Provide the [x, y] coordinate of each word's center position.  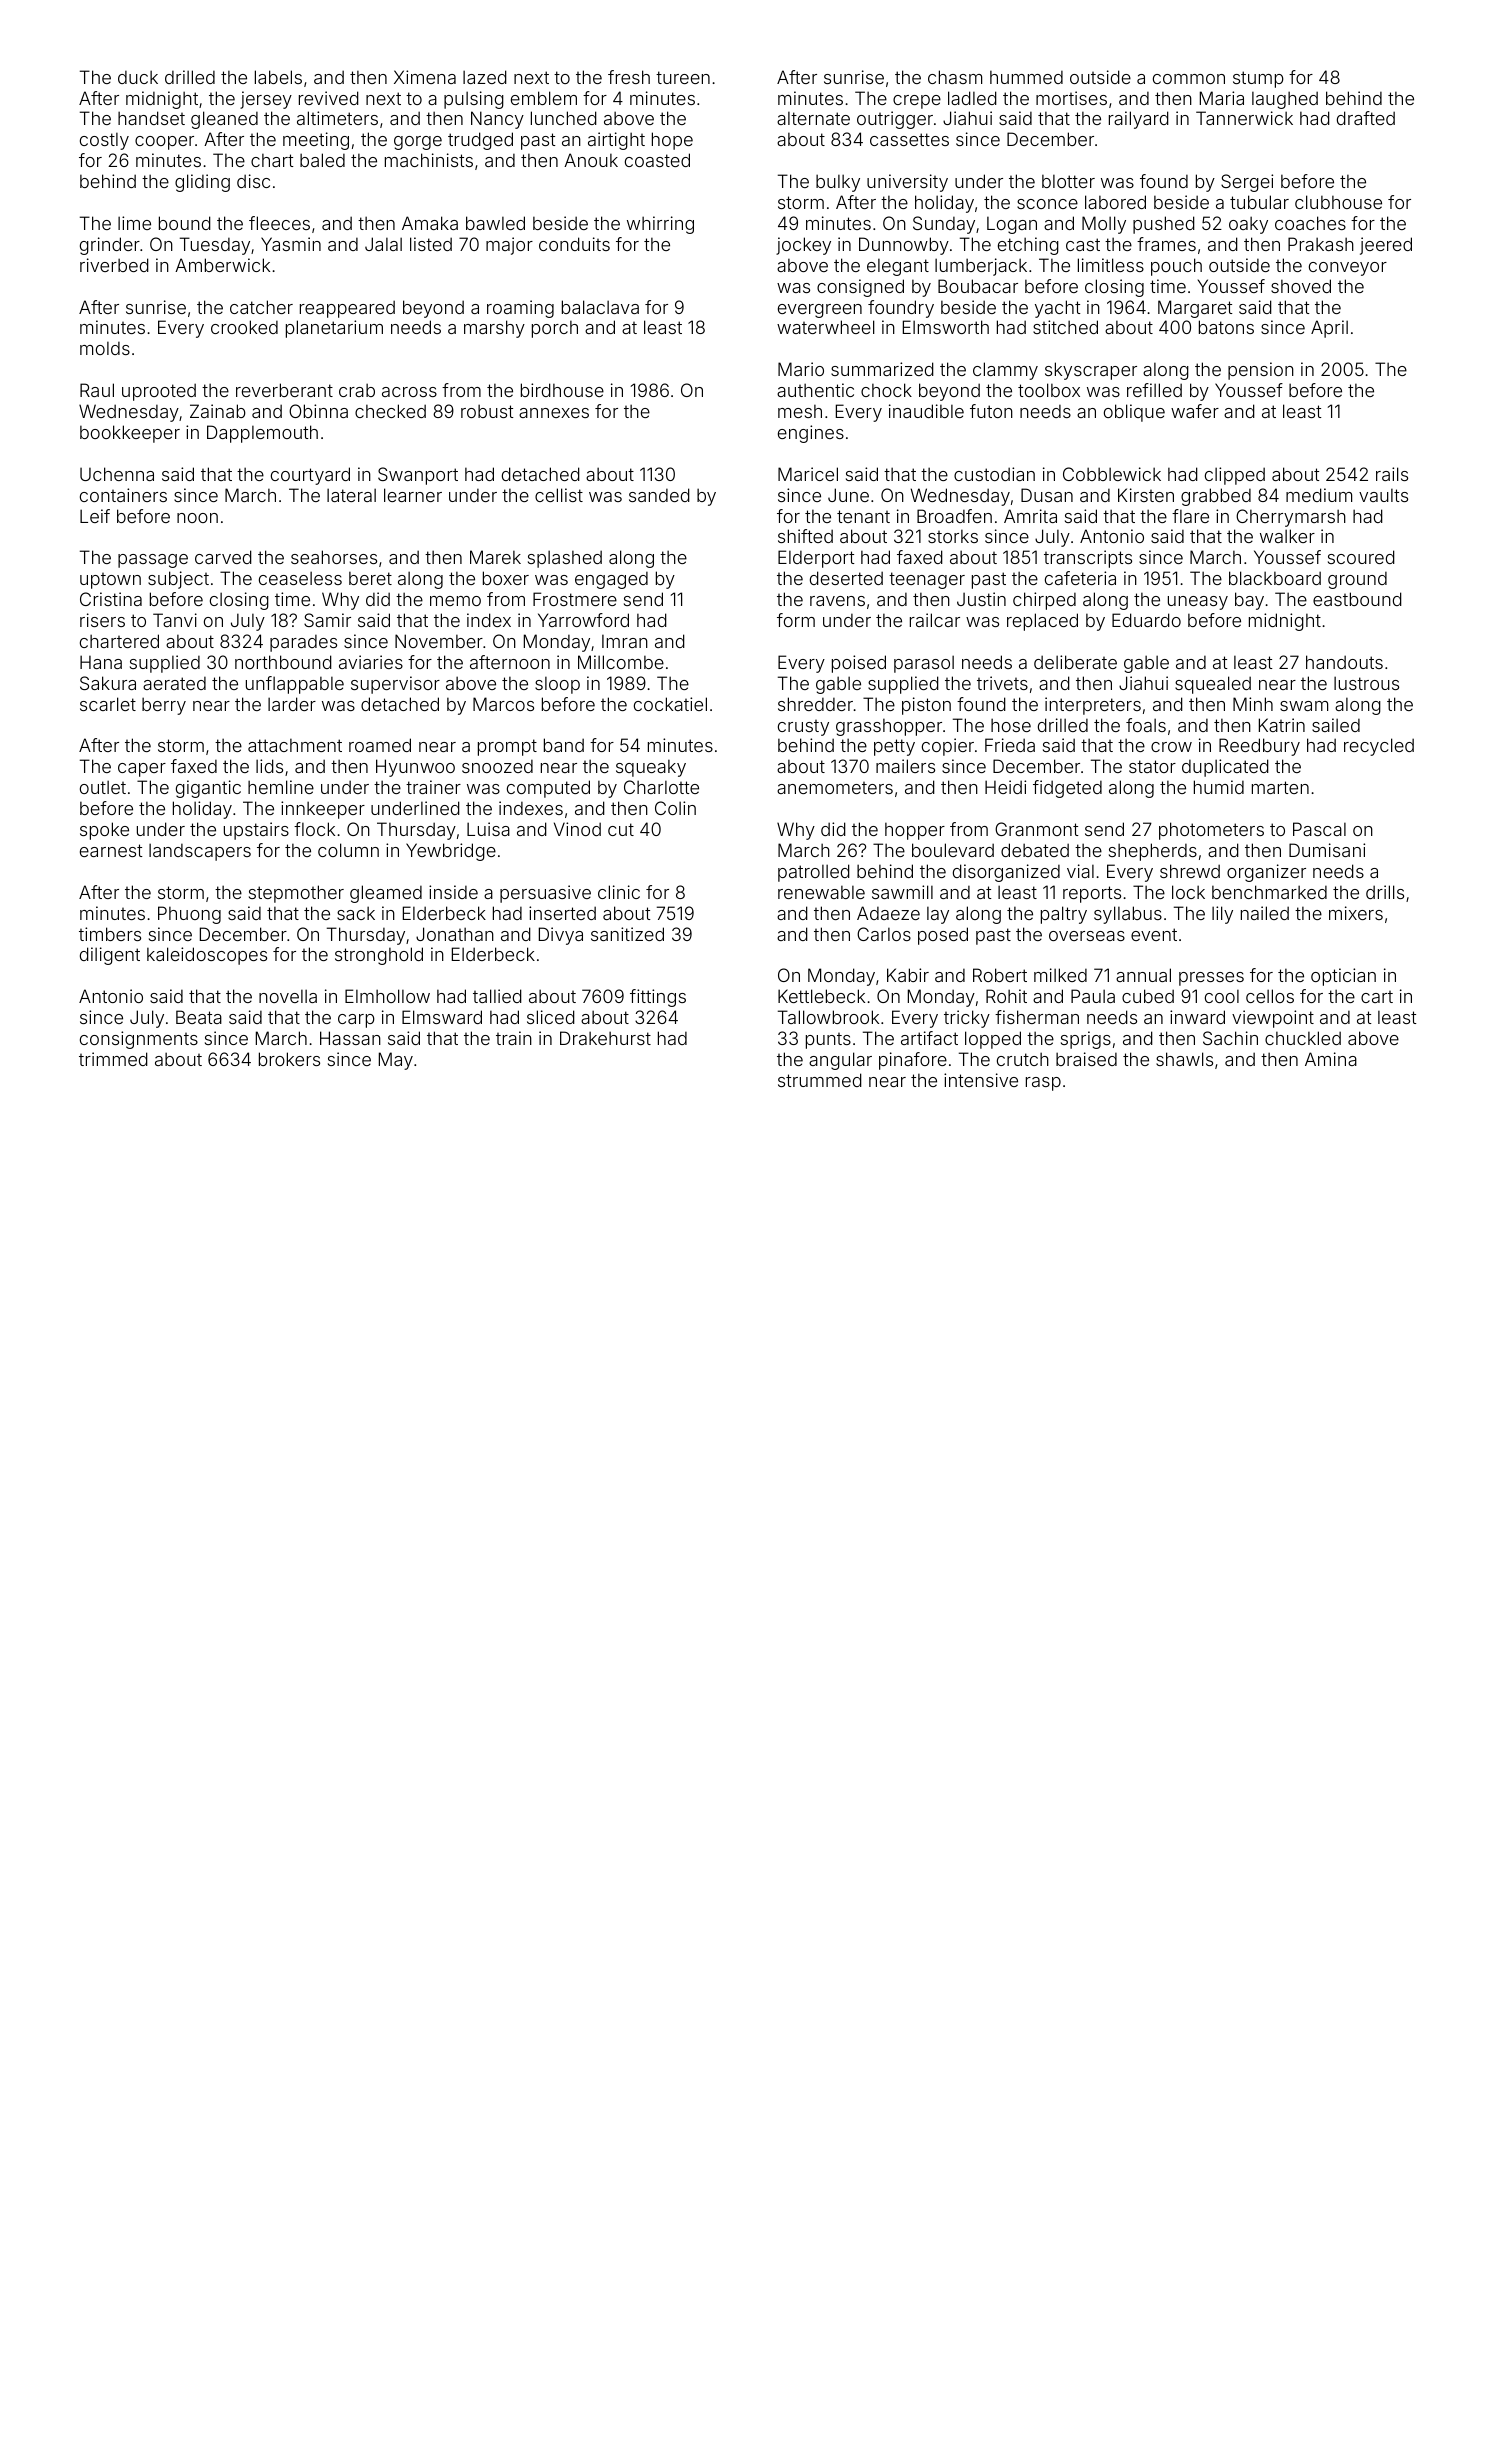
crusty [803, 728]
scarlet [108, 704]
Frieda [1010, 745]
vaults [1383, 495]
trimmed [113, 1059]
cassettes [909, 139]
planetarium [334, 329]
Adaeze [888, 913]
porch [555, 329]
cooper [164, 143]
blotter [1068, 181]
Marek [495, 557]
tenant [863, 516]
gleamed [386, 894]
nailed [1265, 913]
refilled [1154, 390]
